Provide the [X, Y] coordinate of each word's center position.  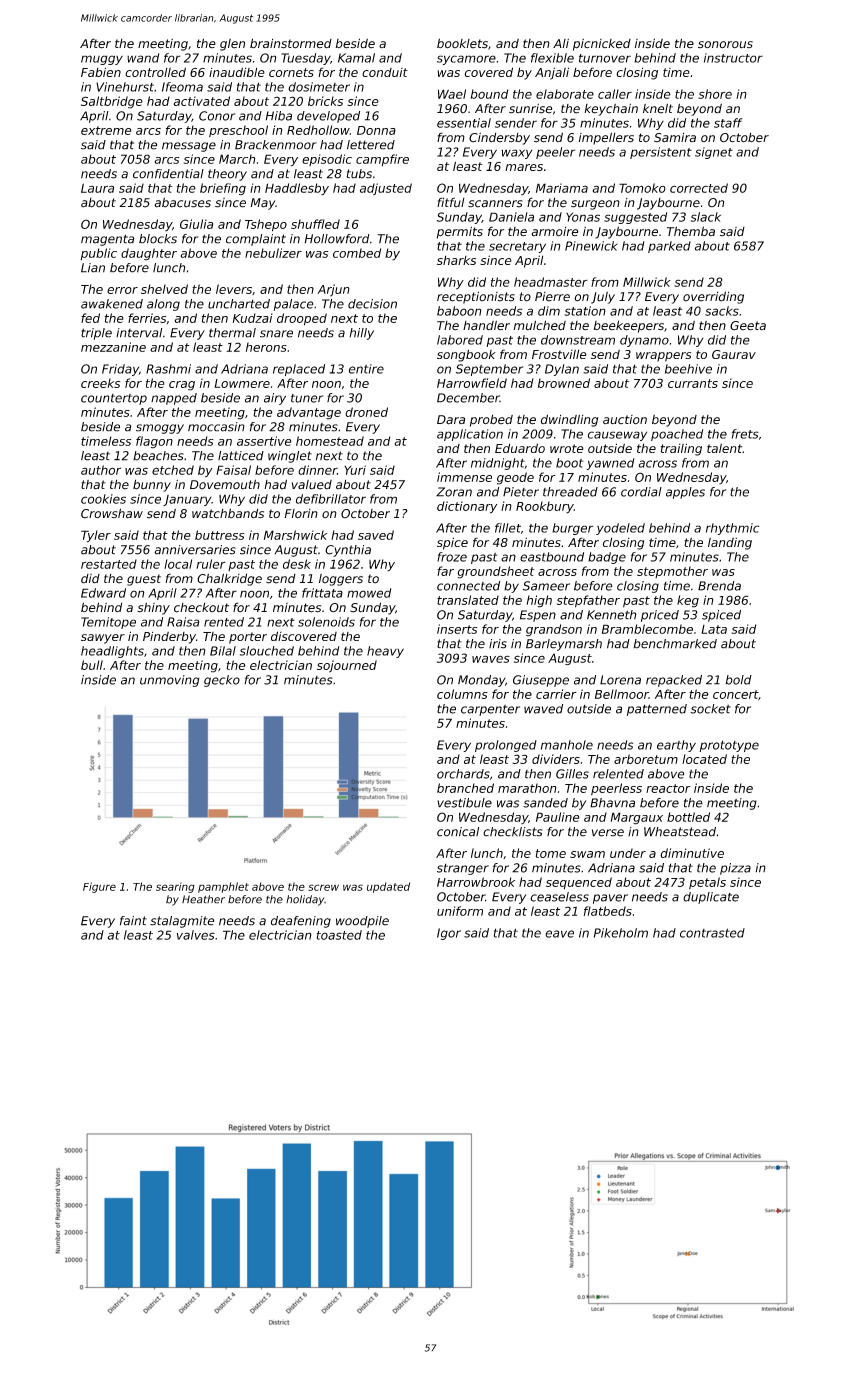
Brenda [719, 586]
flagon [154, 442]
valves [195, 935]
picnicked [602, 45]
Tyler [96, 536]
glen [232, 45]
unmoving [170, 681]
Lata [714, 629]
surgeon [595, 205]
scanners [495, 204]
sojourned [347, 666]
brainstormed [291, 43]
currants [693, 383]
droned [366, 412]
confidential [168, 174]
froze [452, 557]
